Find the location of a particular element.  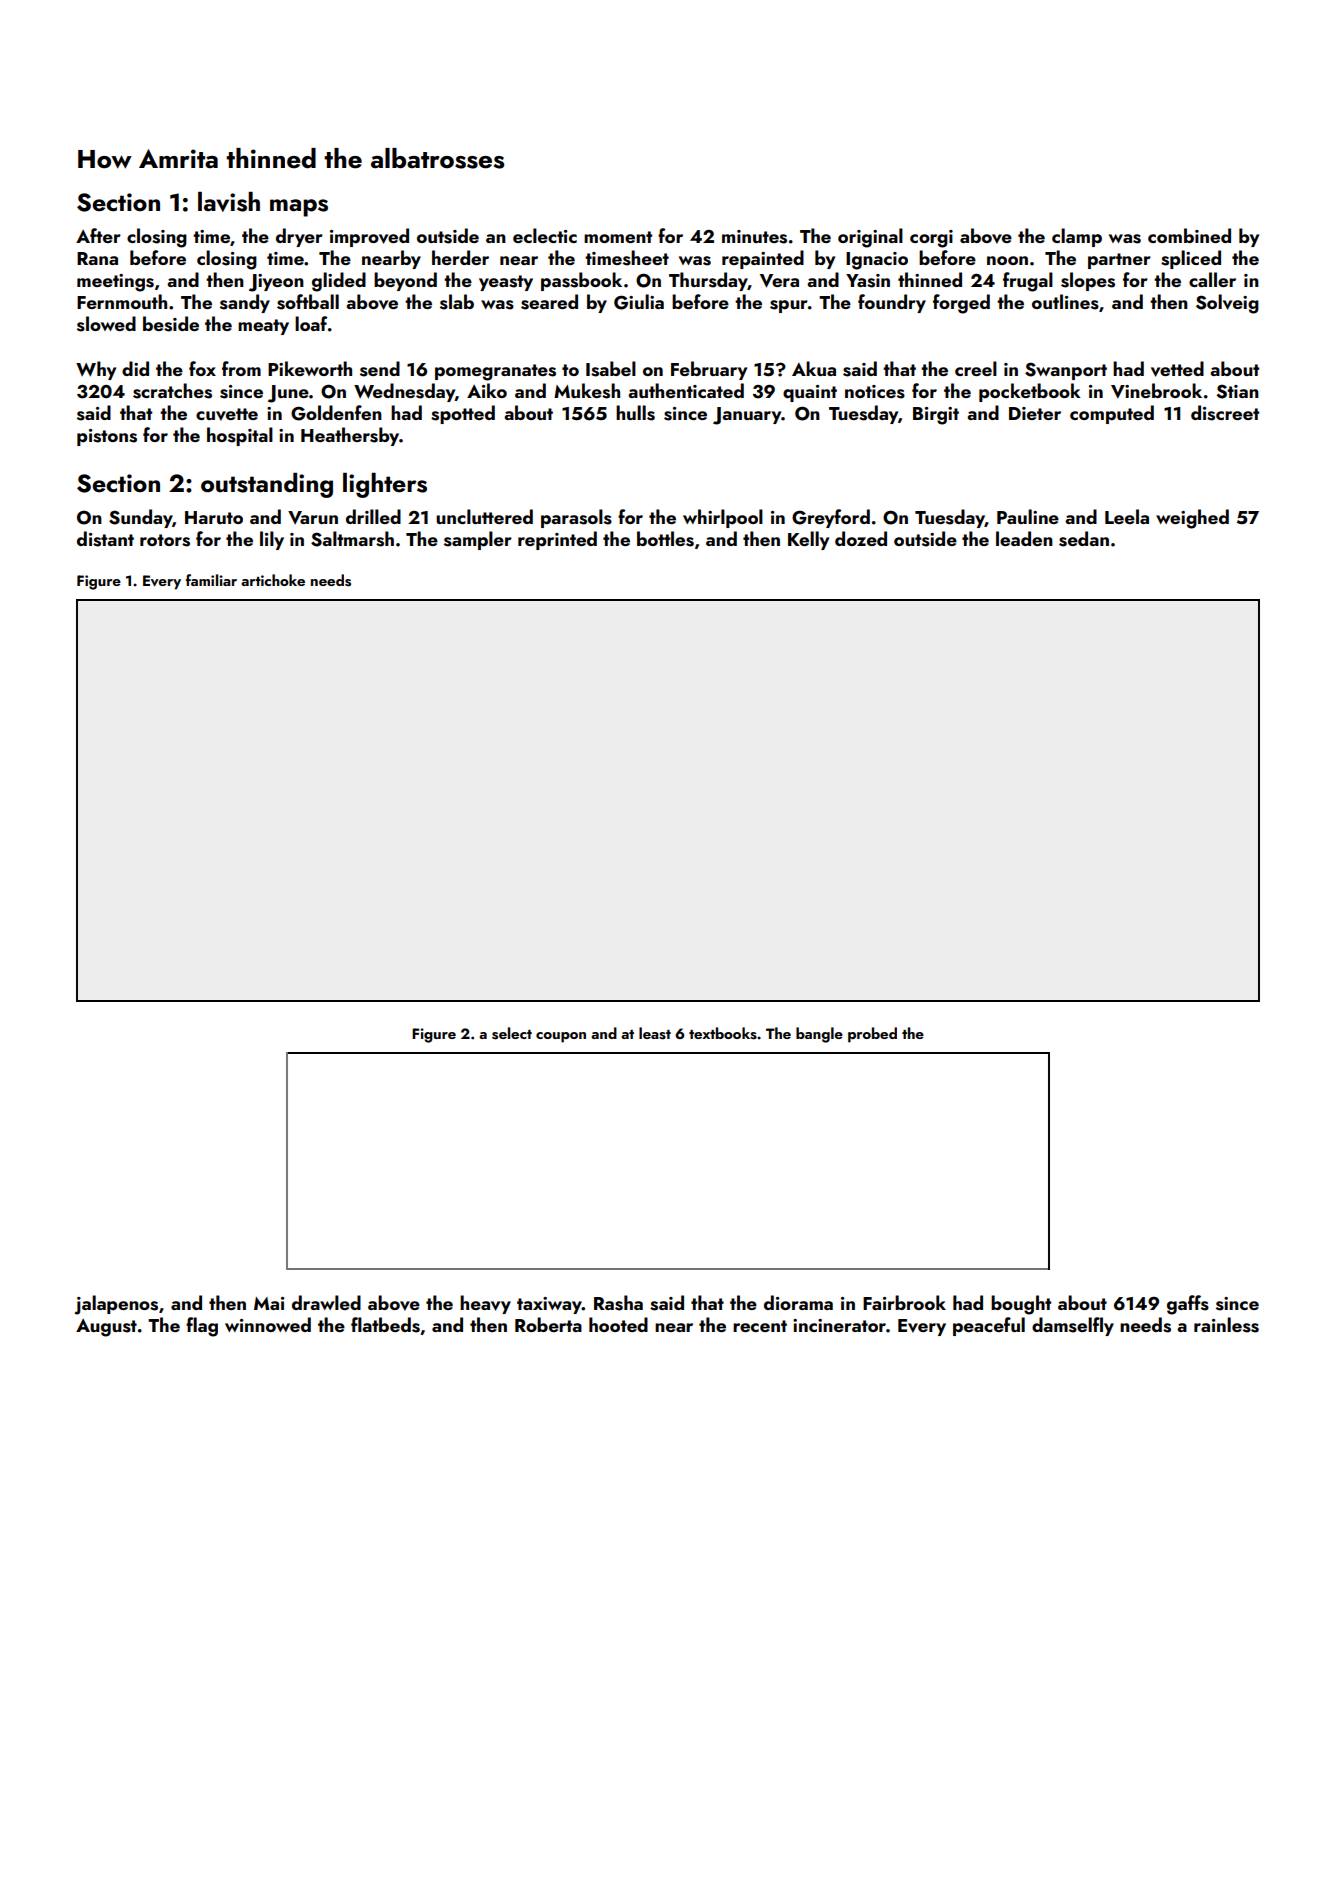

sedan is located at coordinates (1084, 539).
